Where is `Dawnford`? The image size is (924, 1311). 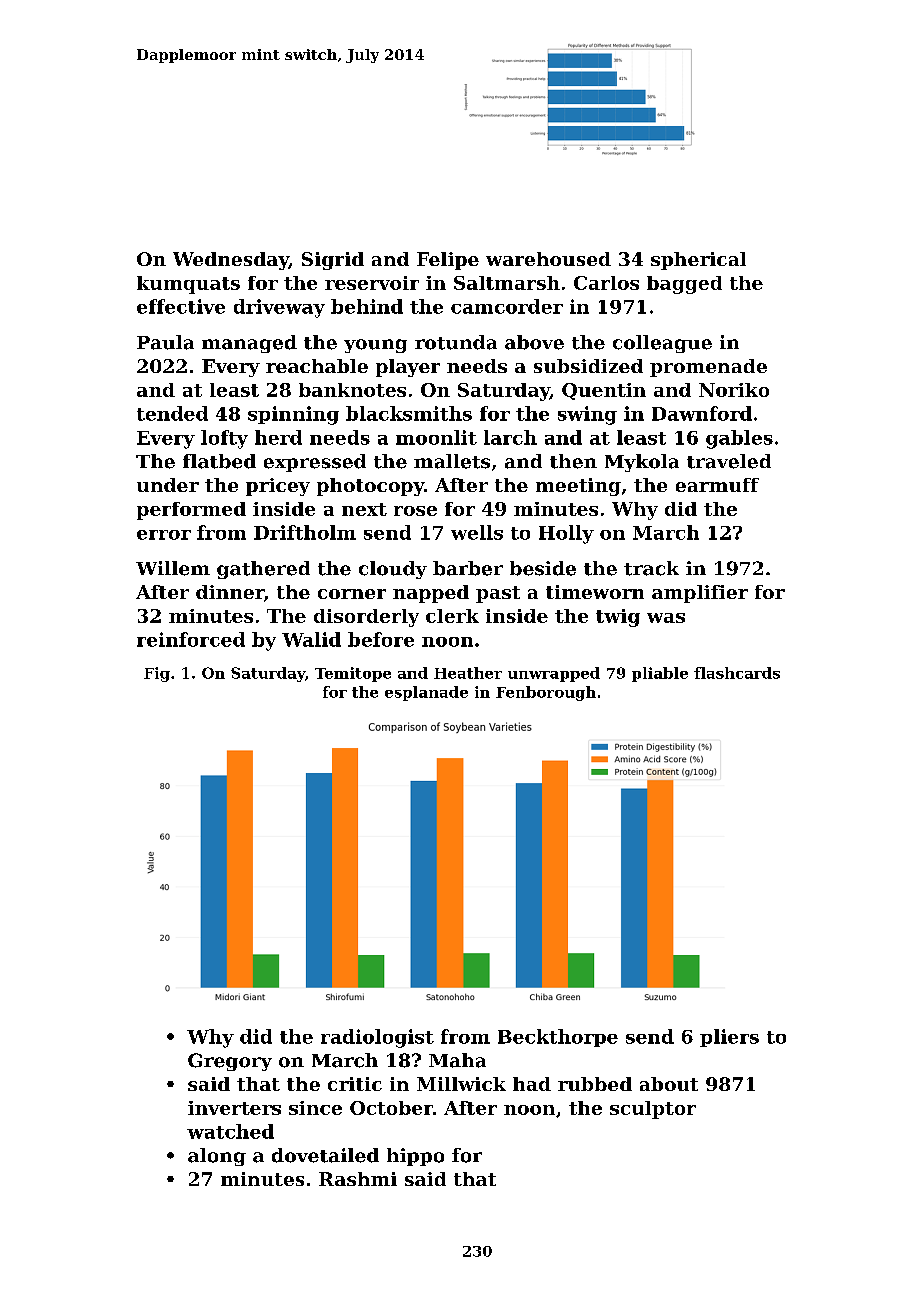 Dawnford is located at coordinates (702, 413).
